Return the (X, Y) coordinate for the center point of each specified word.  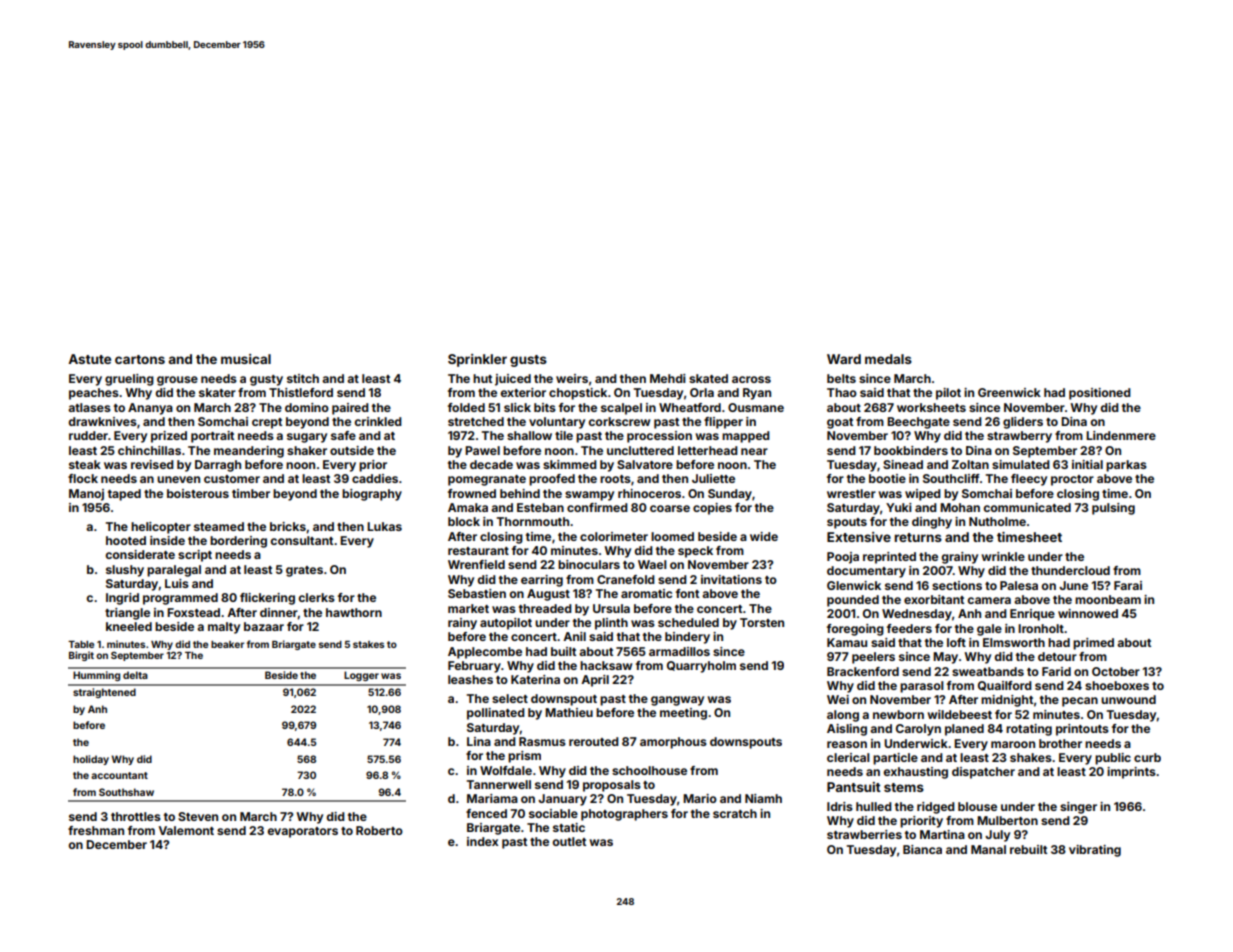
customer (232, 479)
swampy (589, 496)
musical (246, 359)
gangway (677, 701)
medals (888, 359)
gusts (528, 361)
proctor (1072, 480)
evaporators (302, 832)
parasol (922, 687)
